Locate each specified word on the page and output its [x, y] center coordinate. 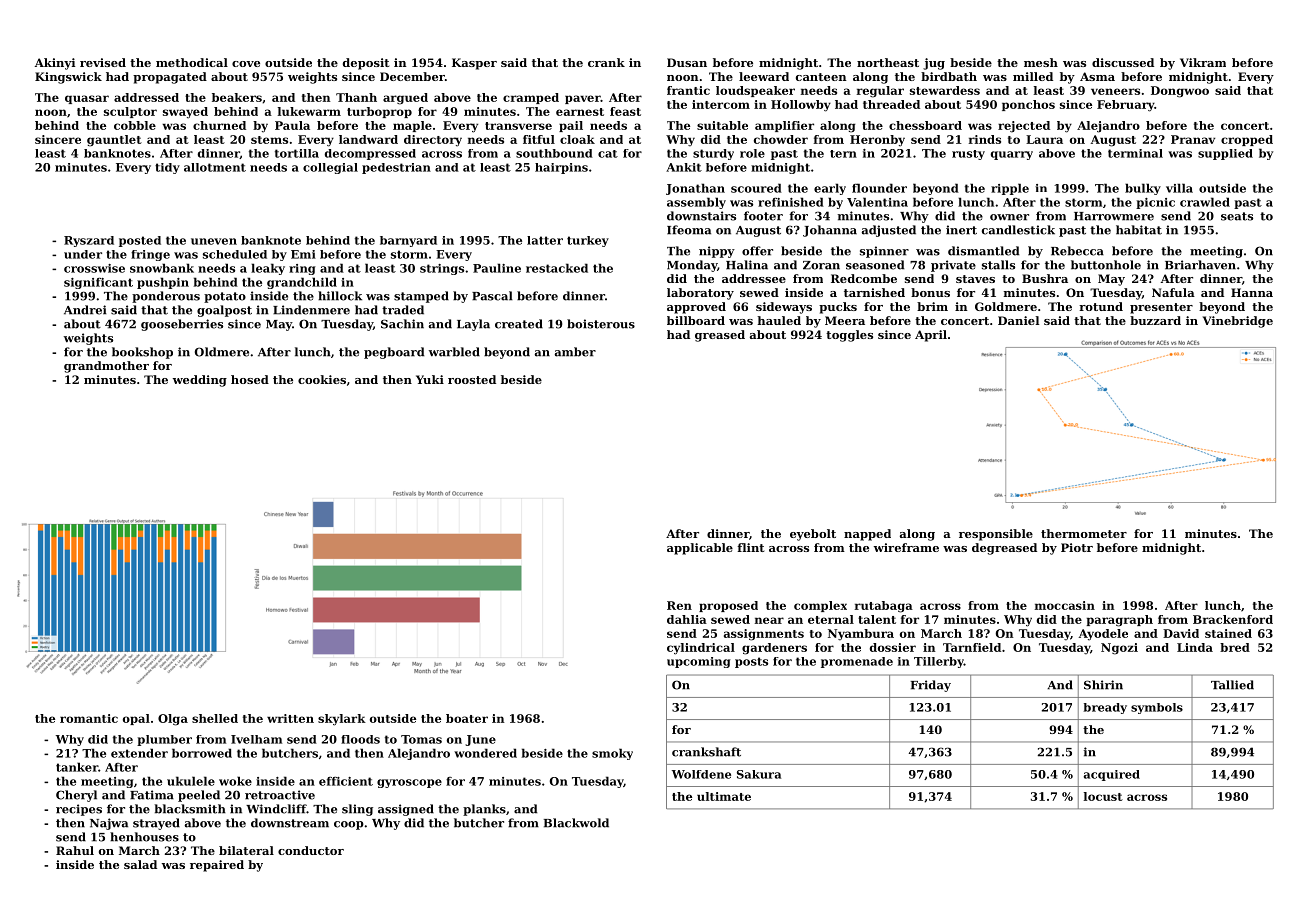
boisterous [601, 324]
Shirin [1103, 685]
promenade [857, 662]
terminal [1135, 153]
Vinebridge [1238, 322]
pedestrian [396, 168]
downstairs [701, 216]
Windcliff [276, 809]
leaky [268, 269]
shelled [215, 718]
